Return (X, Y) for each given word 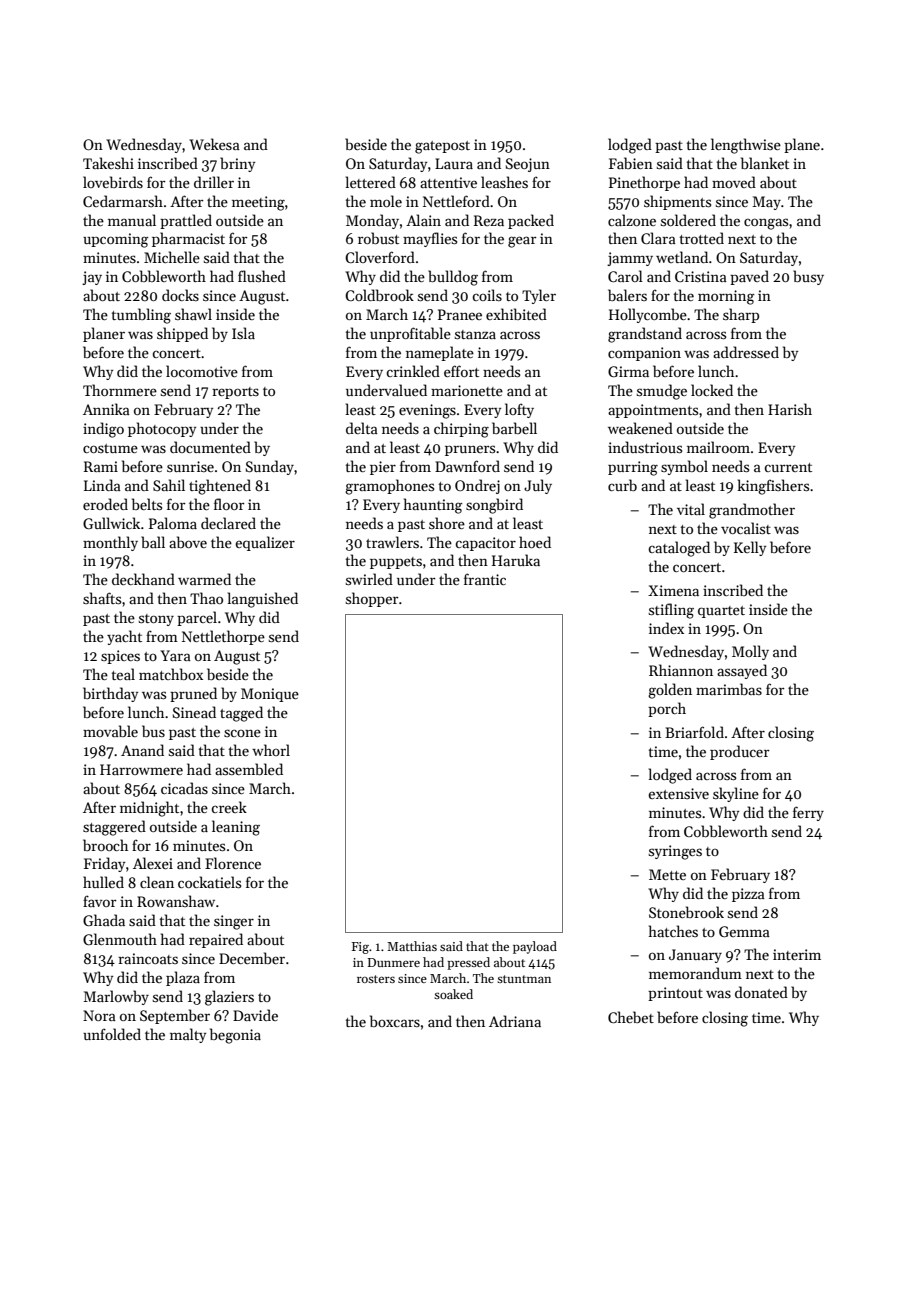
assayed (742, 671)
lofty (519, 410)
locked (712, 390)
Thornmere (120, 390)
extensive (678, 793)
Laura (454, 163)
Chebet (631, 1017)
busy (808, 277)
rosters (376, 979)
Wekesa (214, 144)
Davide (255, 1015)
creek (229, 807)
